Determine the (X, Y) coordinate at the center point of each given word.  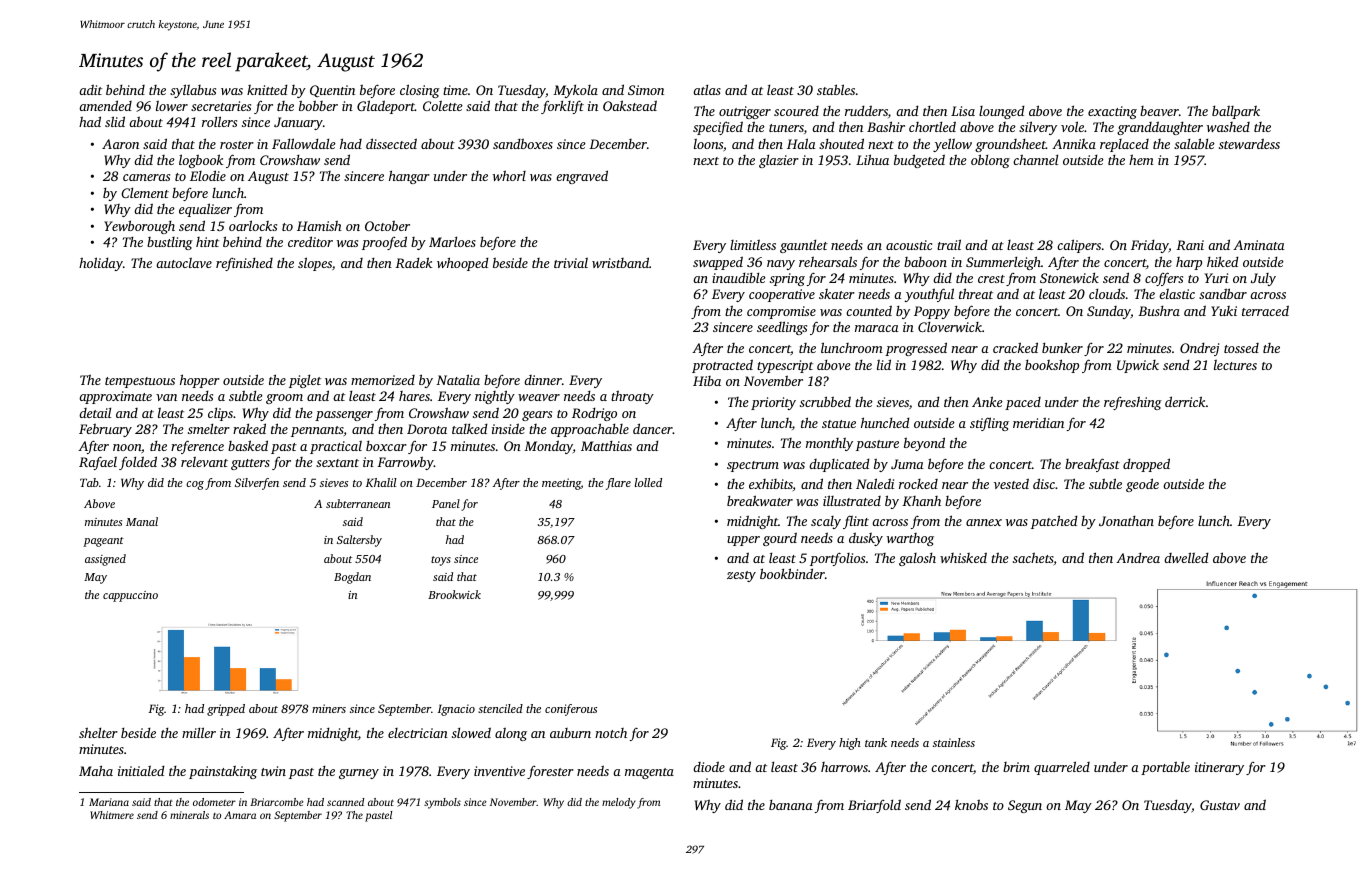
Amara (240, 815)
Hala (801, 143)
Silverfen (257, 484)
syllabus (193, 91)
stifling (989, 424)
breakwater (760, 500)
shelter (98, 732)
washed (1228, 127)
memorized (383, 380)
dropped (1146, 465)
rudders (866, 110)
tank (876, 742)
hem (1141, 159)
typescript (785, 366)
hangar (409, 177)
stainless (954, 742)
